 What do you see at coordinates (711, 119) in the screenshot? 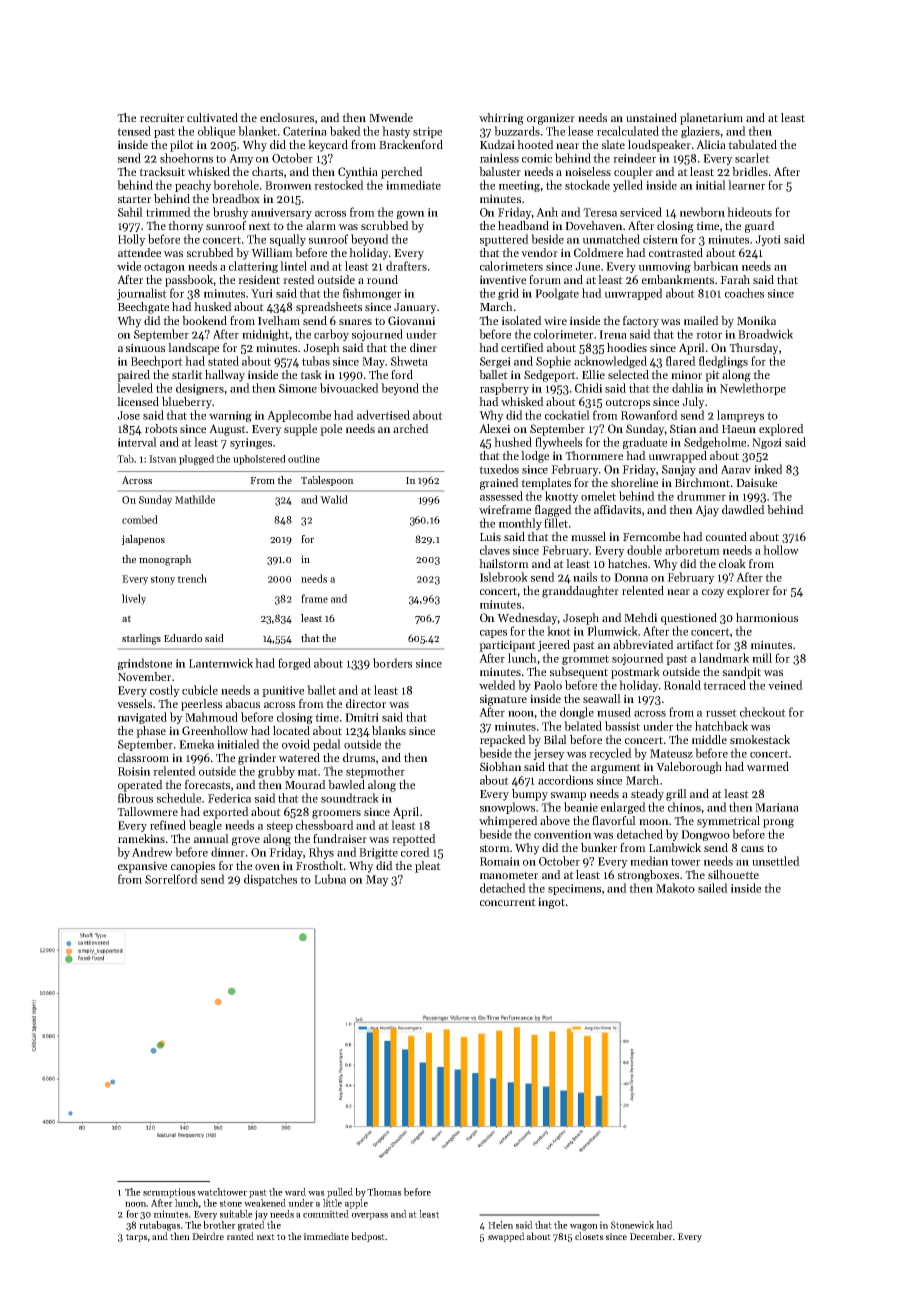
I see `planetarium` at bounding box center [711, 119].
